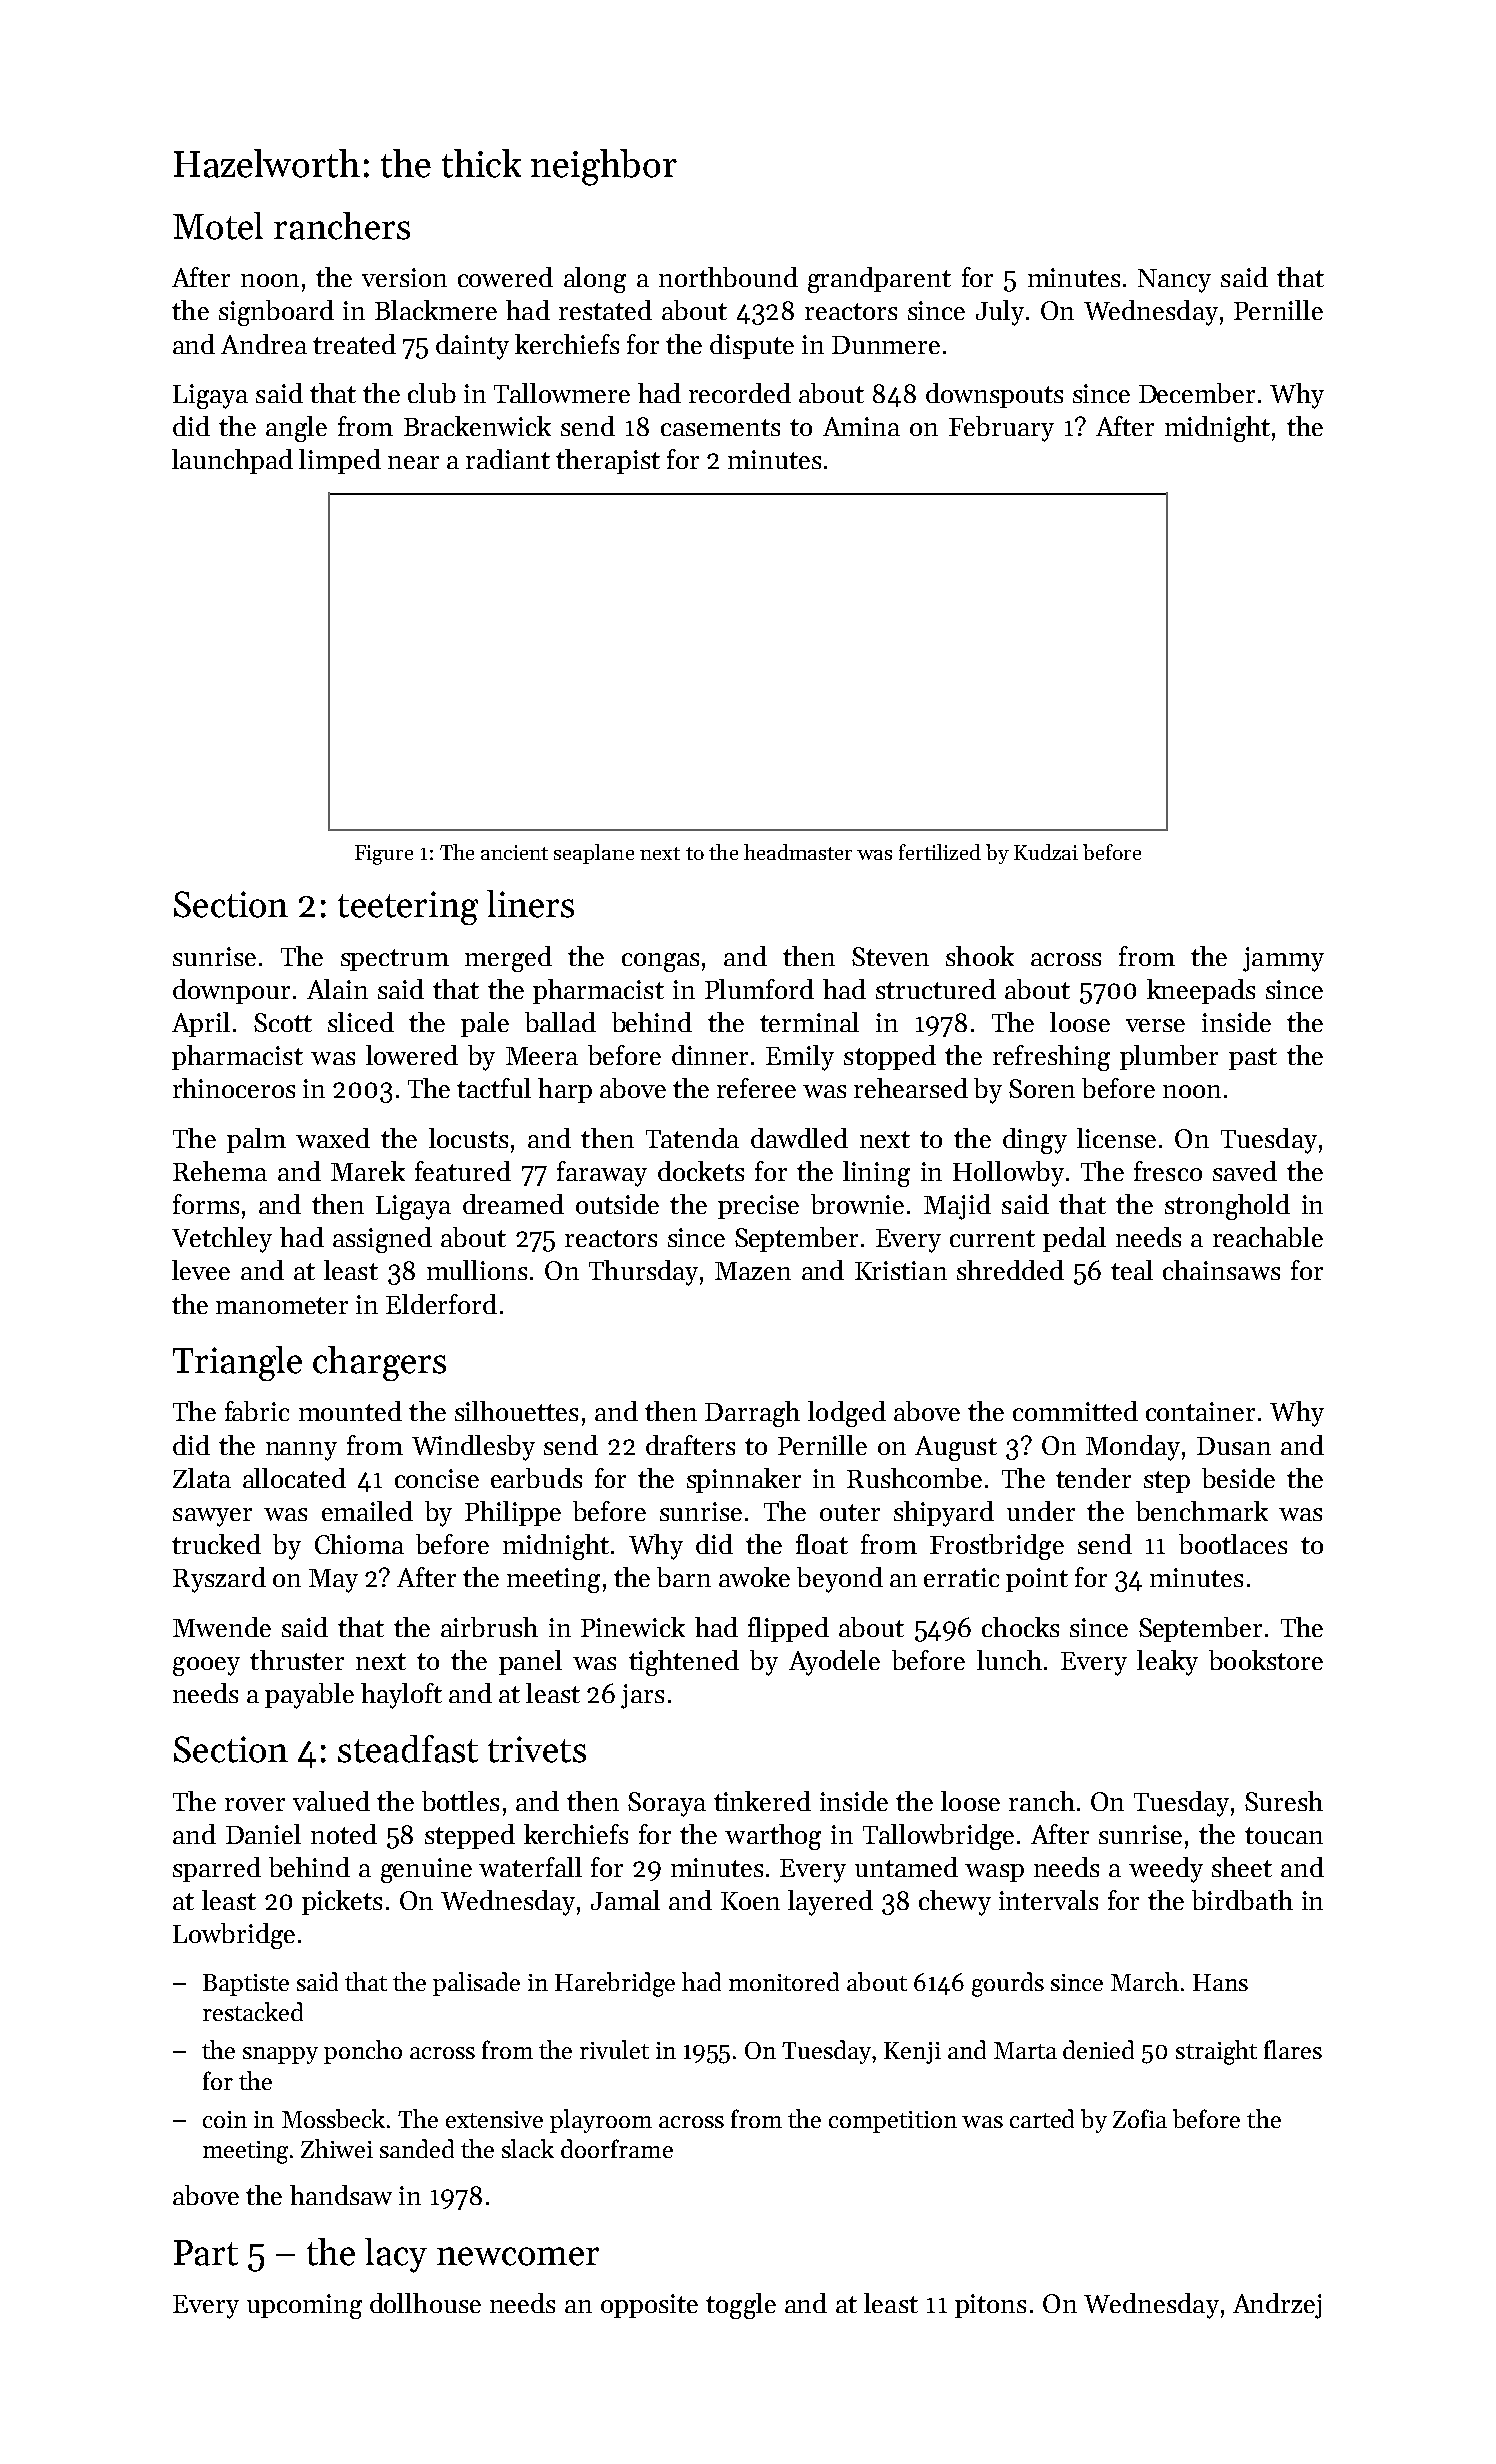  Describe the element at coordinates (728, 277) in the screenshot. I see `northbound` at that location.
